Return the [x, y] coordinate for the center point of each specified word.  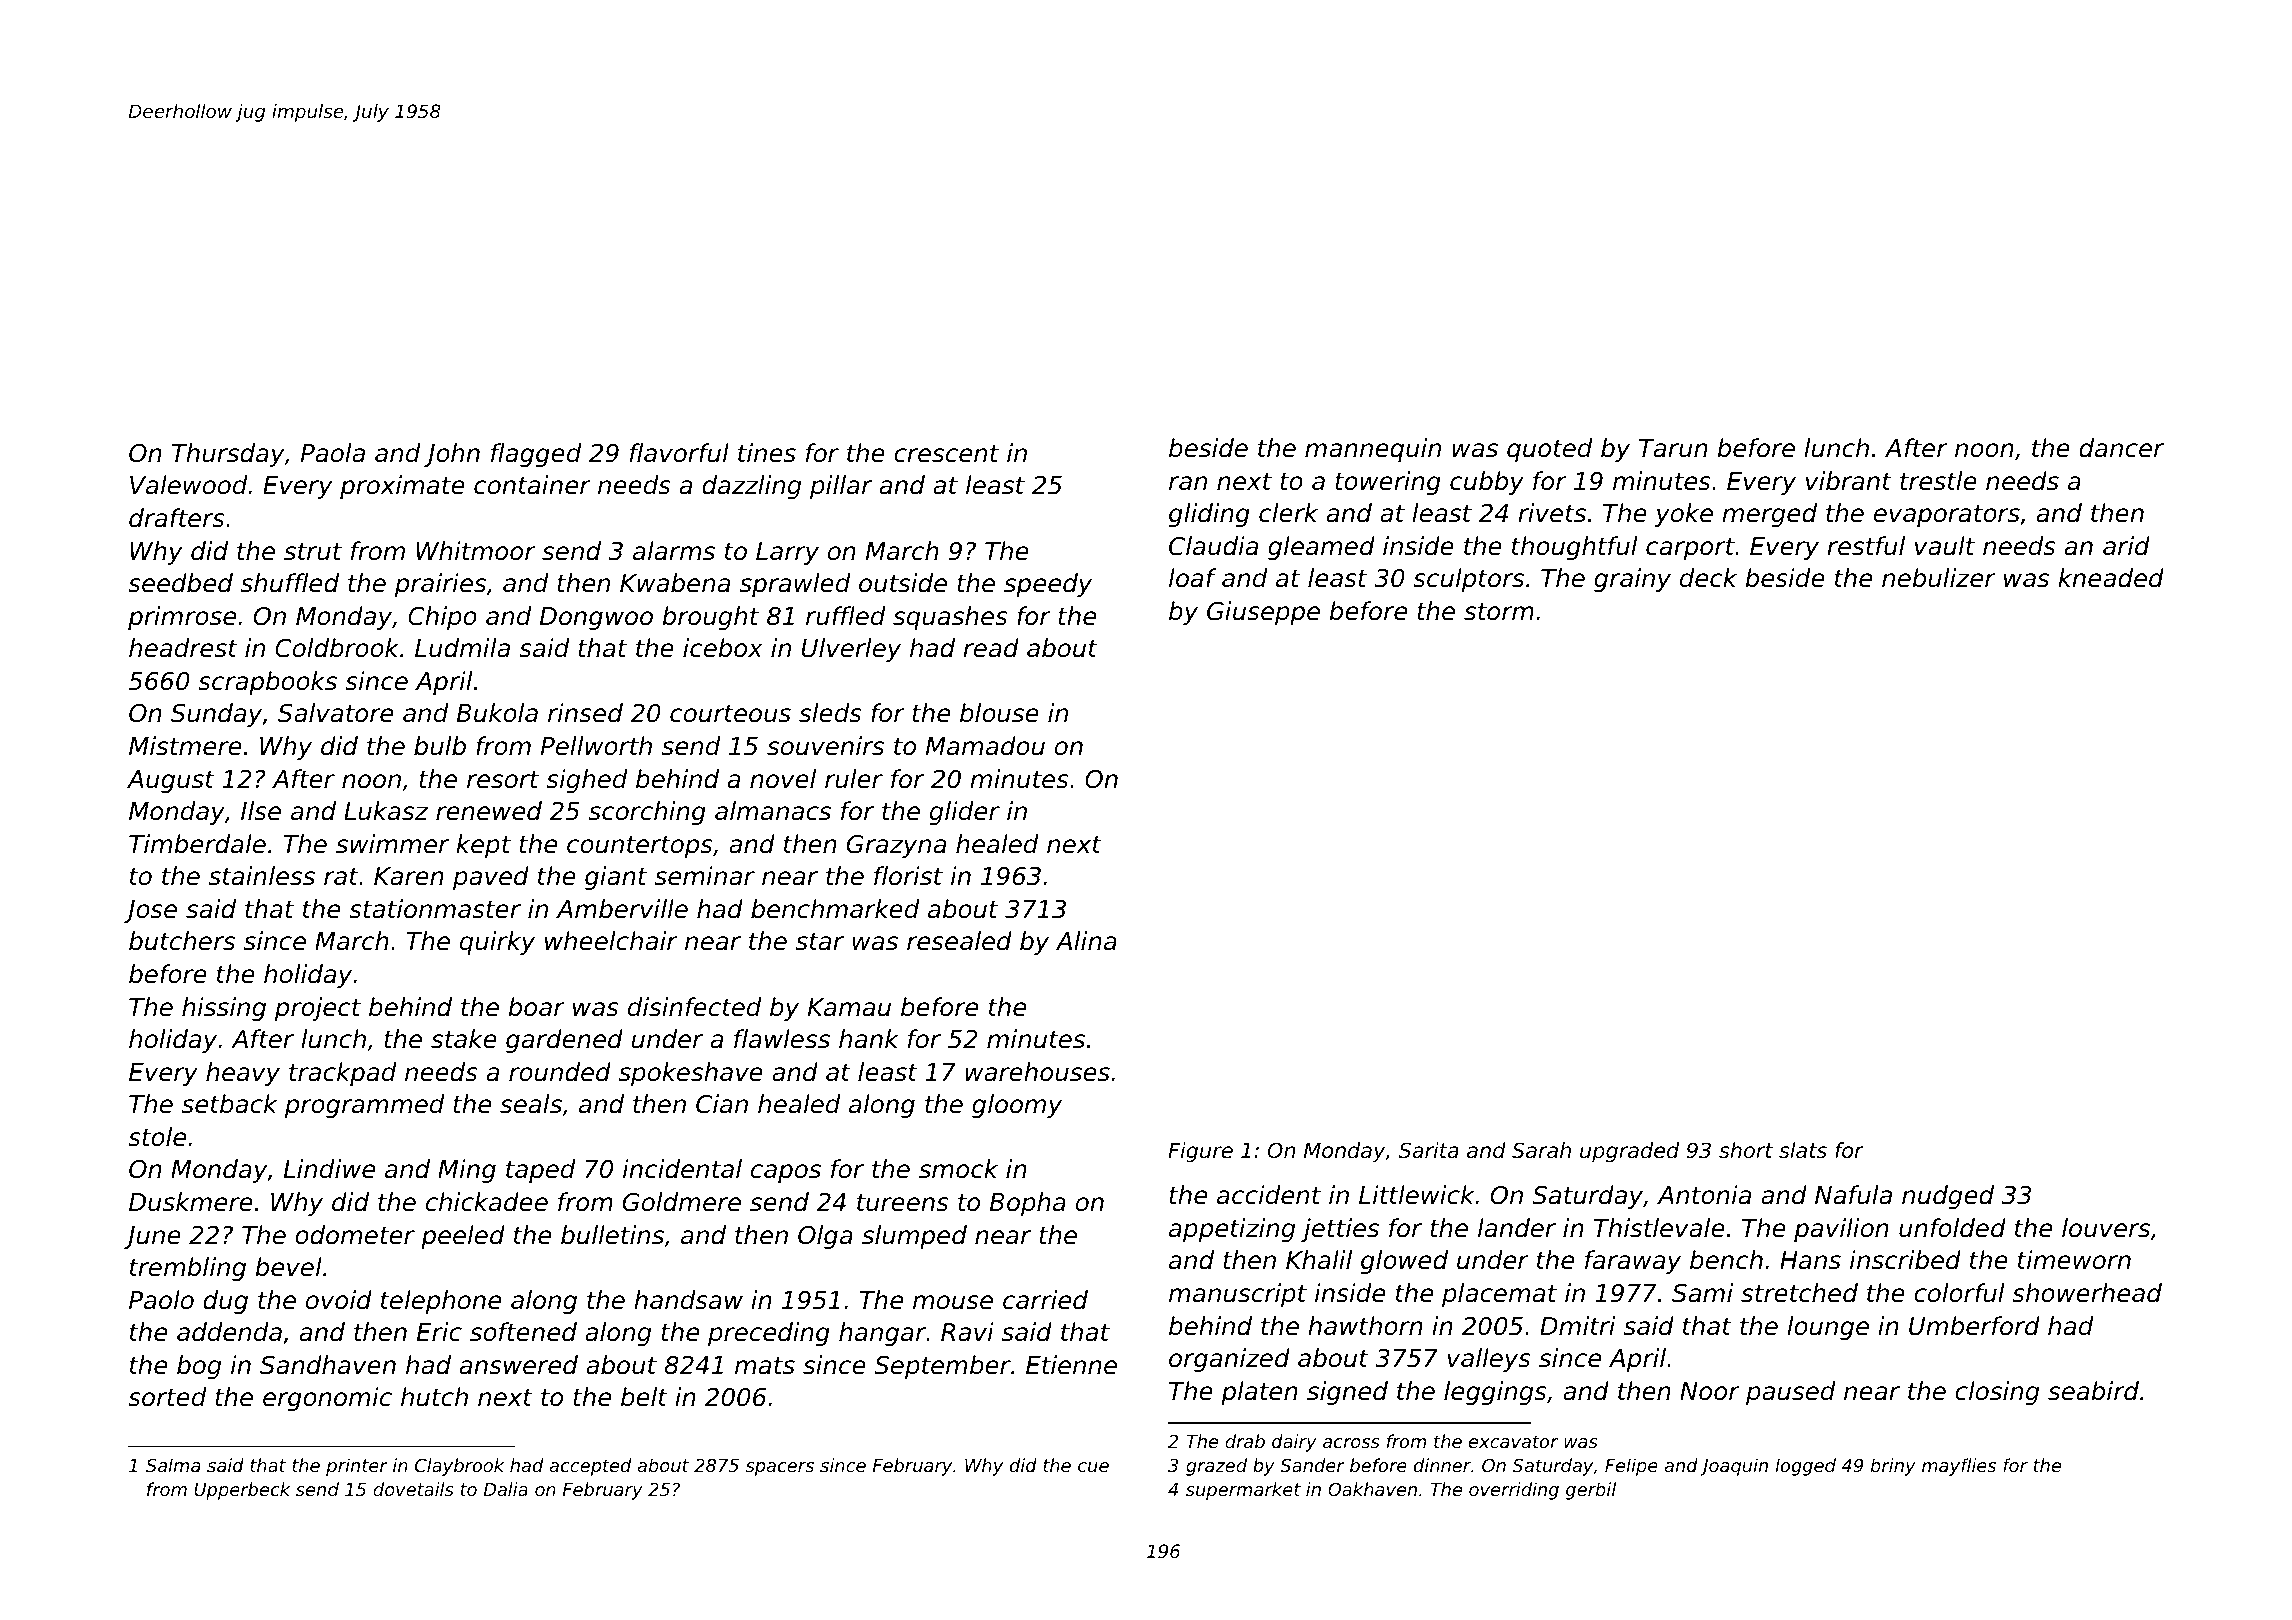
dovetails [413, 1489]
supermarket [1243, 1491]
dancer [2121, 448]
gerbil [1591, 1491]
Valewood [188, 485]
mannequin [1373, 450]
